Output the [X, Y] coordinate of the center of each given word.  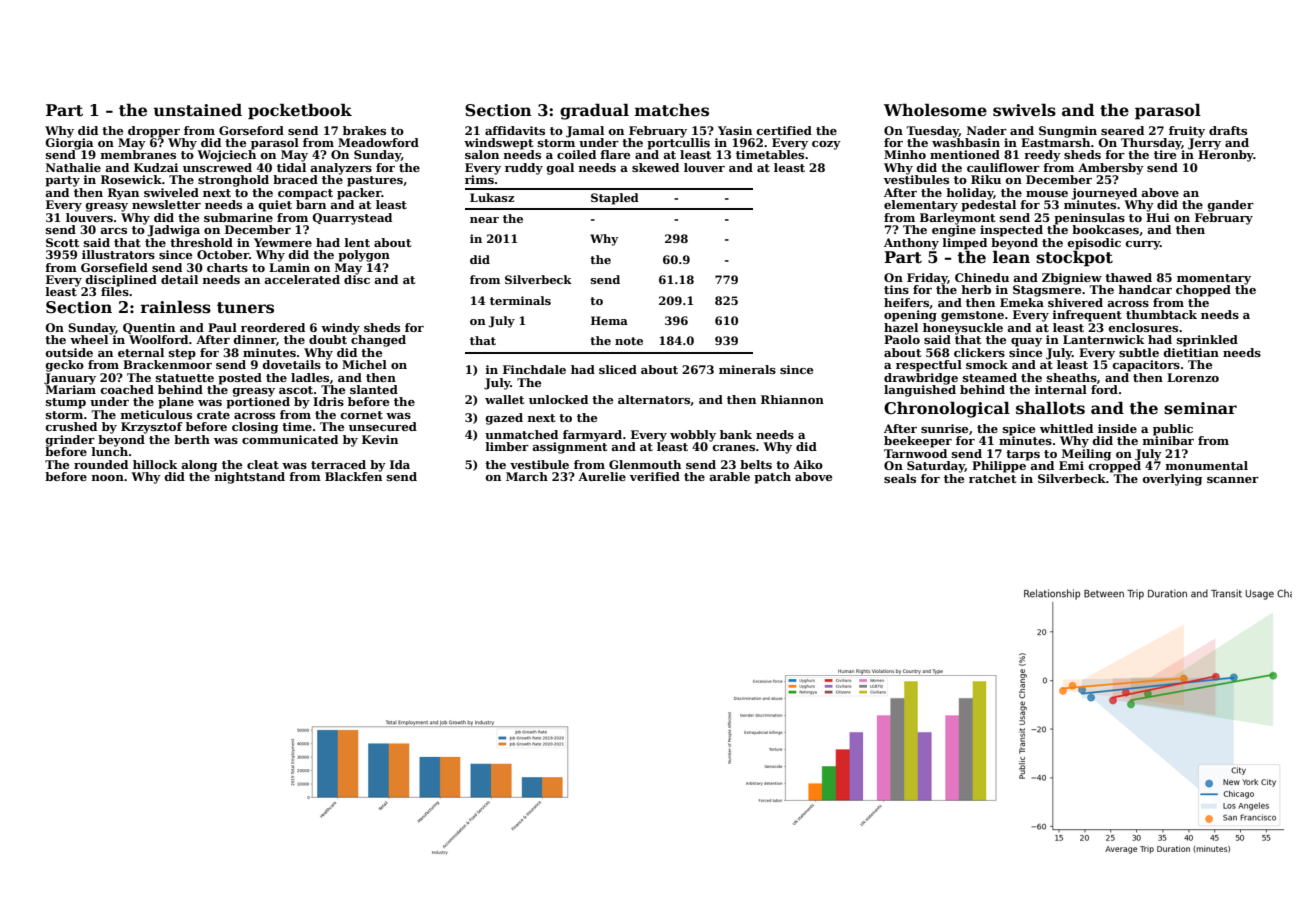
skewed [655, 167]
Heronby [1226, 156]
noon [107, 478]
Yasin [735, 130]
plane [176, 403]
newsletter [166, 204]
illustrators [118, 254]
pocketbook [300, 111]
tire [1165, 154]
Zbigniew [1072, 279]
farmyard [592, 436]
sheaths [1072, 377]
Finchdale [534, 369]
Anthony [911, 244]
